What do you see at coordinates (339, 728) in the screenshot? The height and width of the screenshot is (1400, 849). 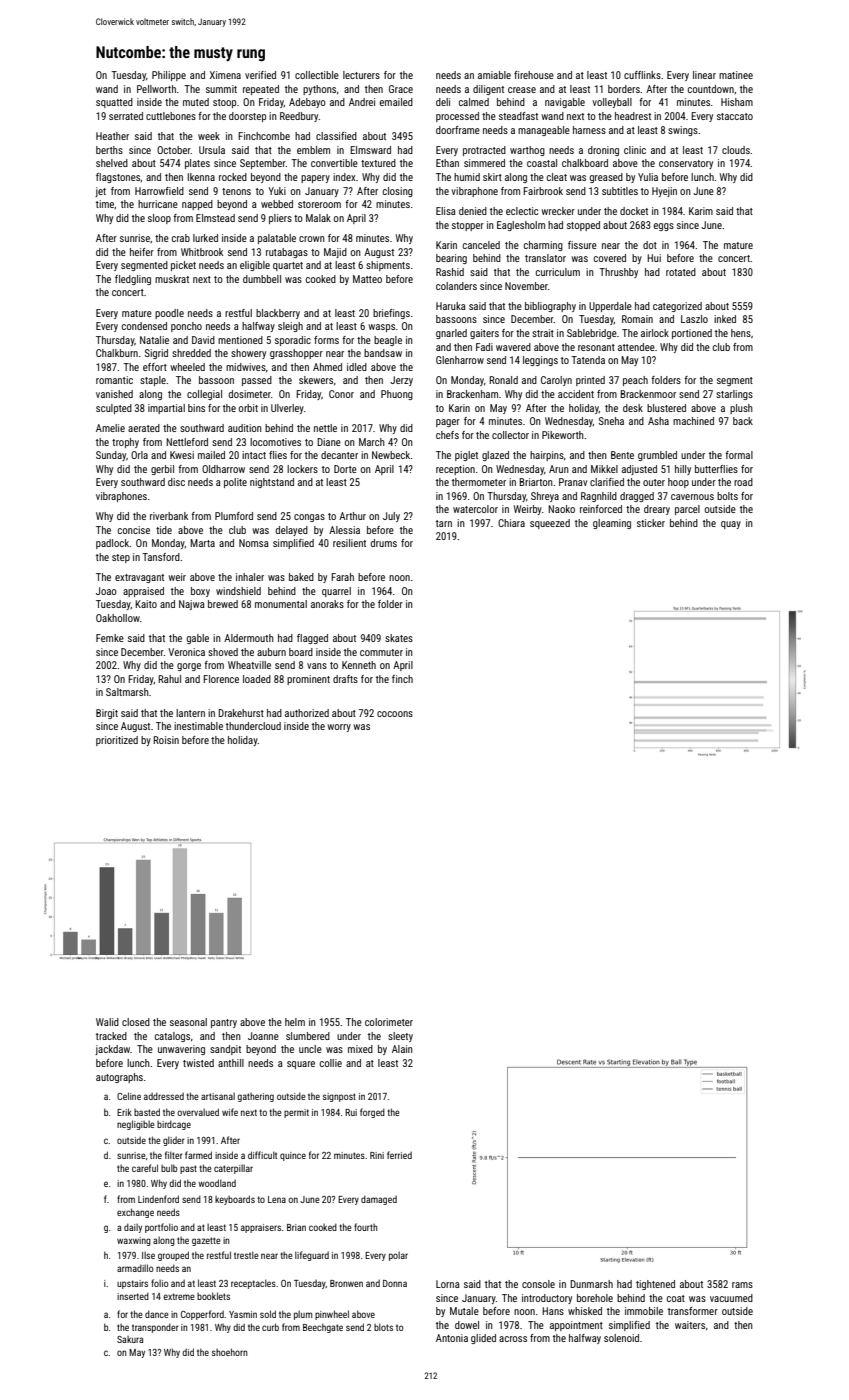 I see `worry` at bounding box center [339, 728].
